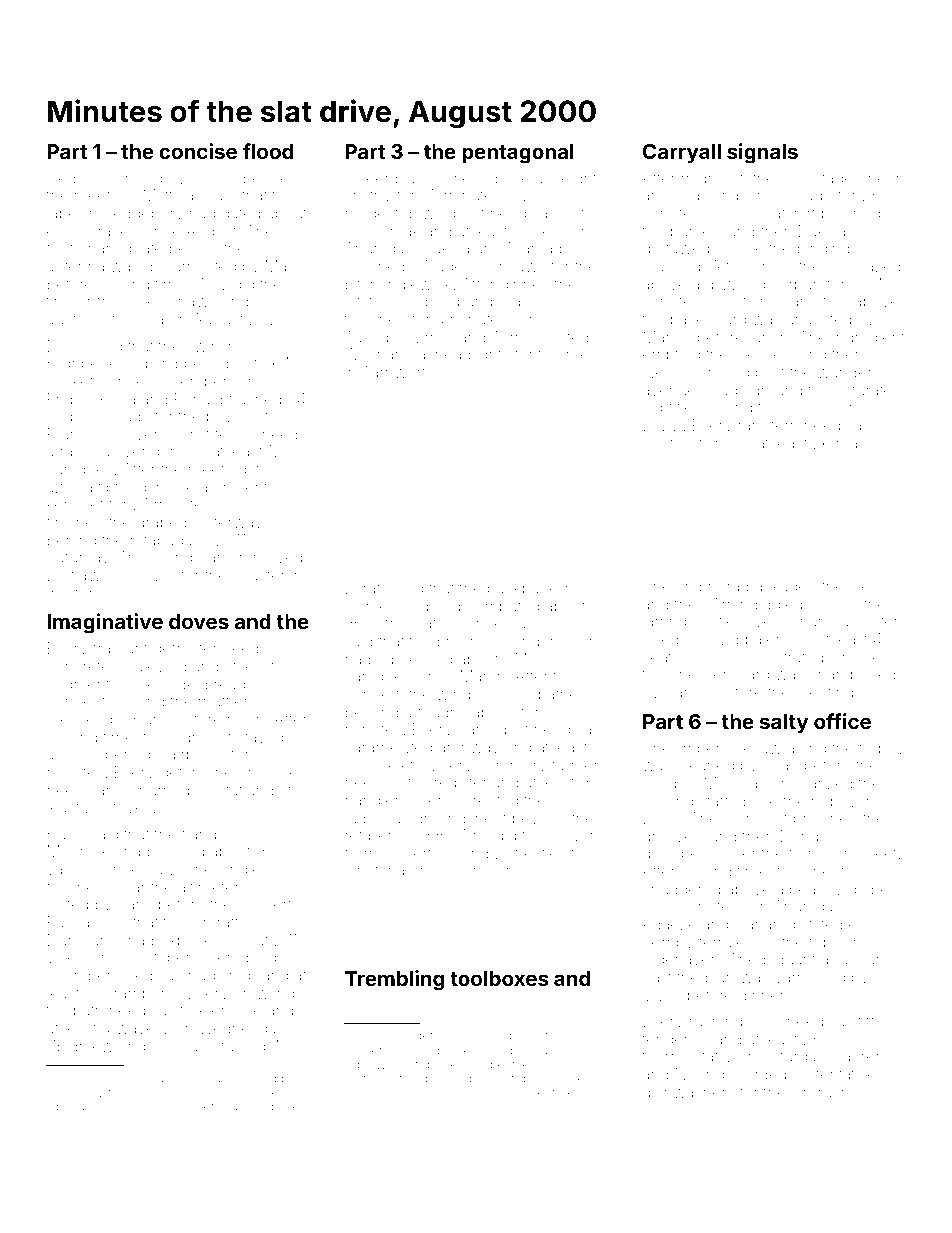 The image size is (952, 1233). What do you see at coordinates (754, 749) in the image?
I see `seesaw` at bounding box center [754, 749].
